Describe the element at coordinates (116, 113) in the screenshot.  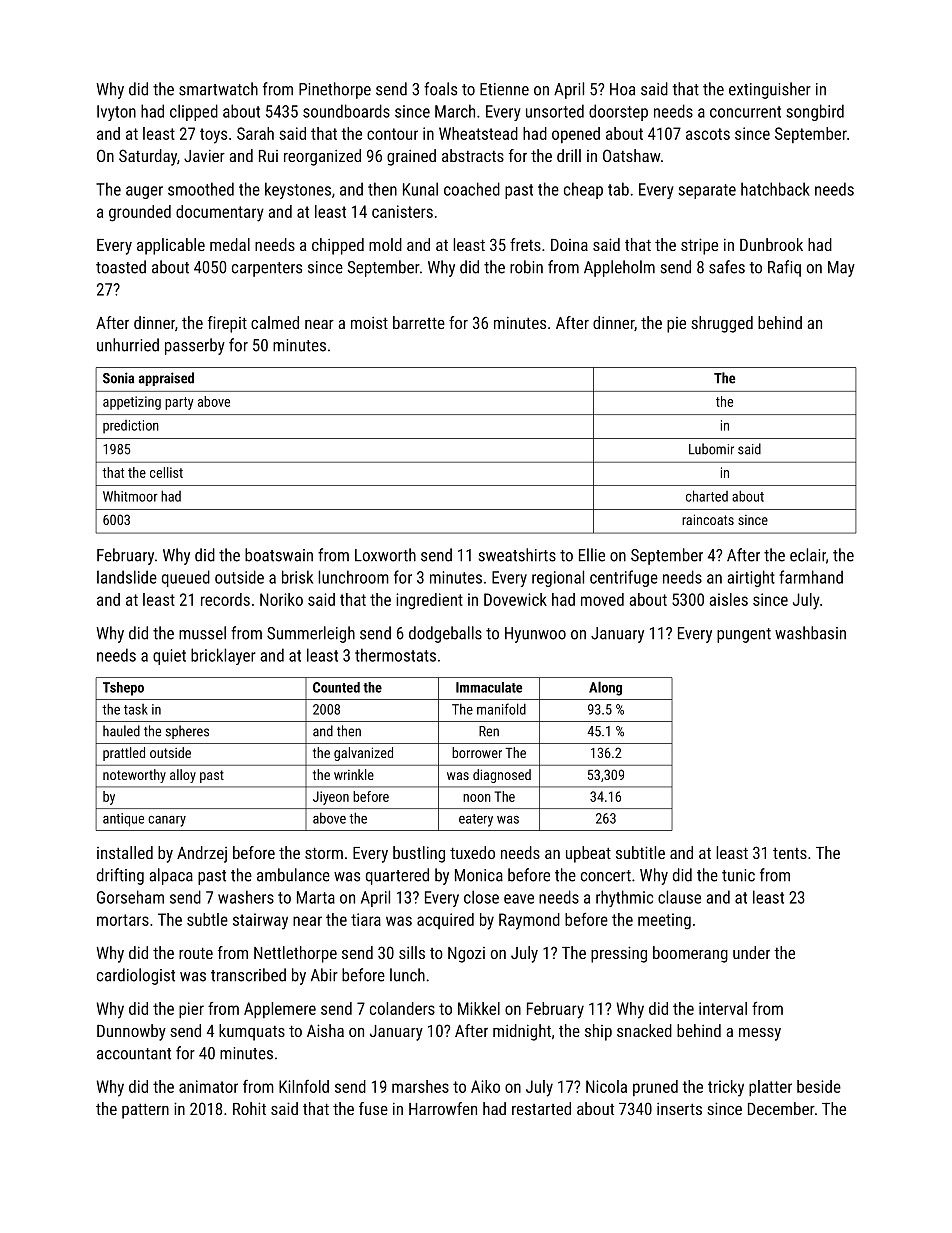
I see `Ivyton` at that location.
